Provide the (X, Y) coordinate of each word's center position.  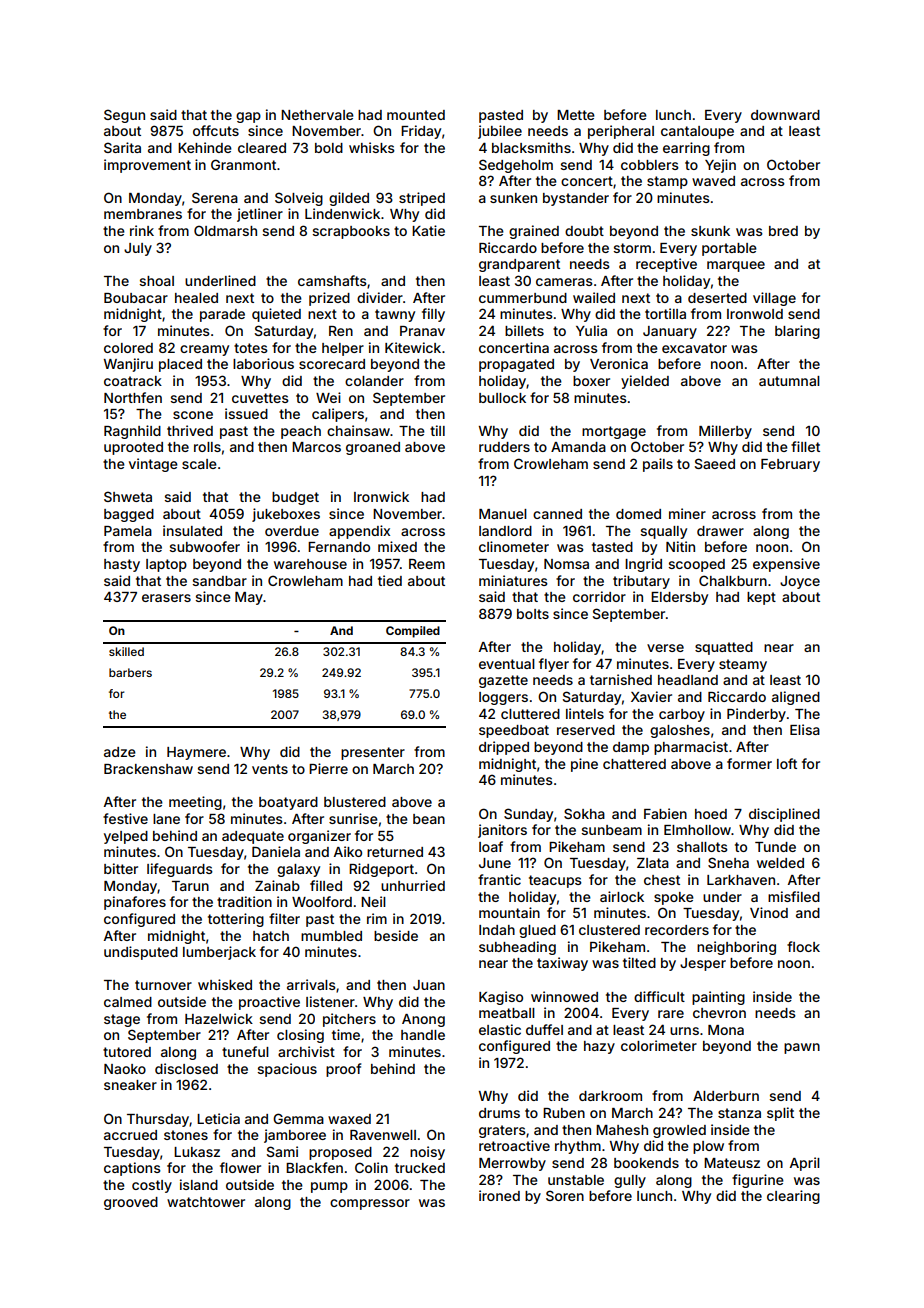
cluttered (530, 714)
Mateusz (732, 1163)
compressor (370, 1204)
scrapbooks (351, 232)
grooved (131, 1203)
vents (270, 769)
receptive (666, 265)
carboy (682, 715)
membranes (143, 214)
